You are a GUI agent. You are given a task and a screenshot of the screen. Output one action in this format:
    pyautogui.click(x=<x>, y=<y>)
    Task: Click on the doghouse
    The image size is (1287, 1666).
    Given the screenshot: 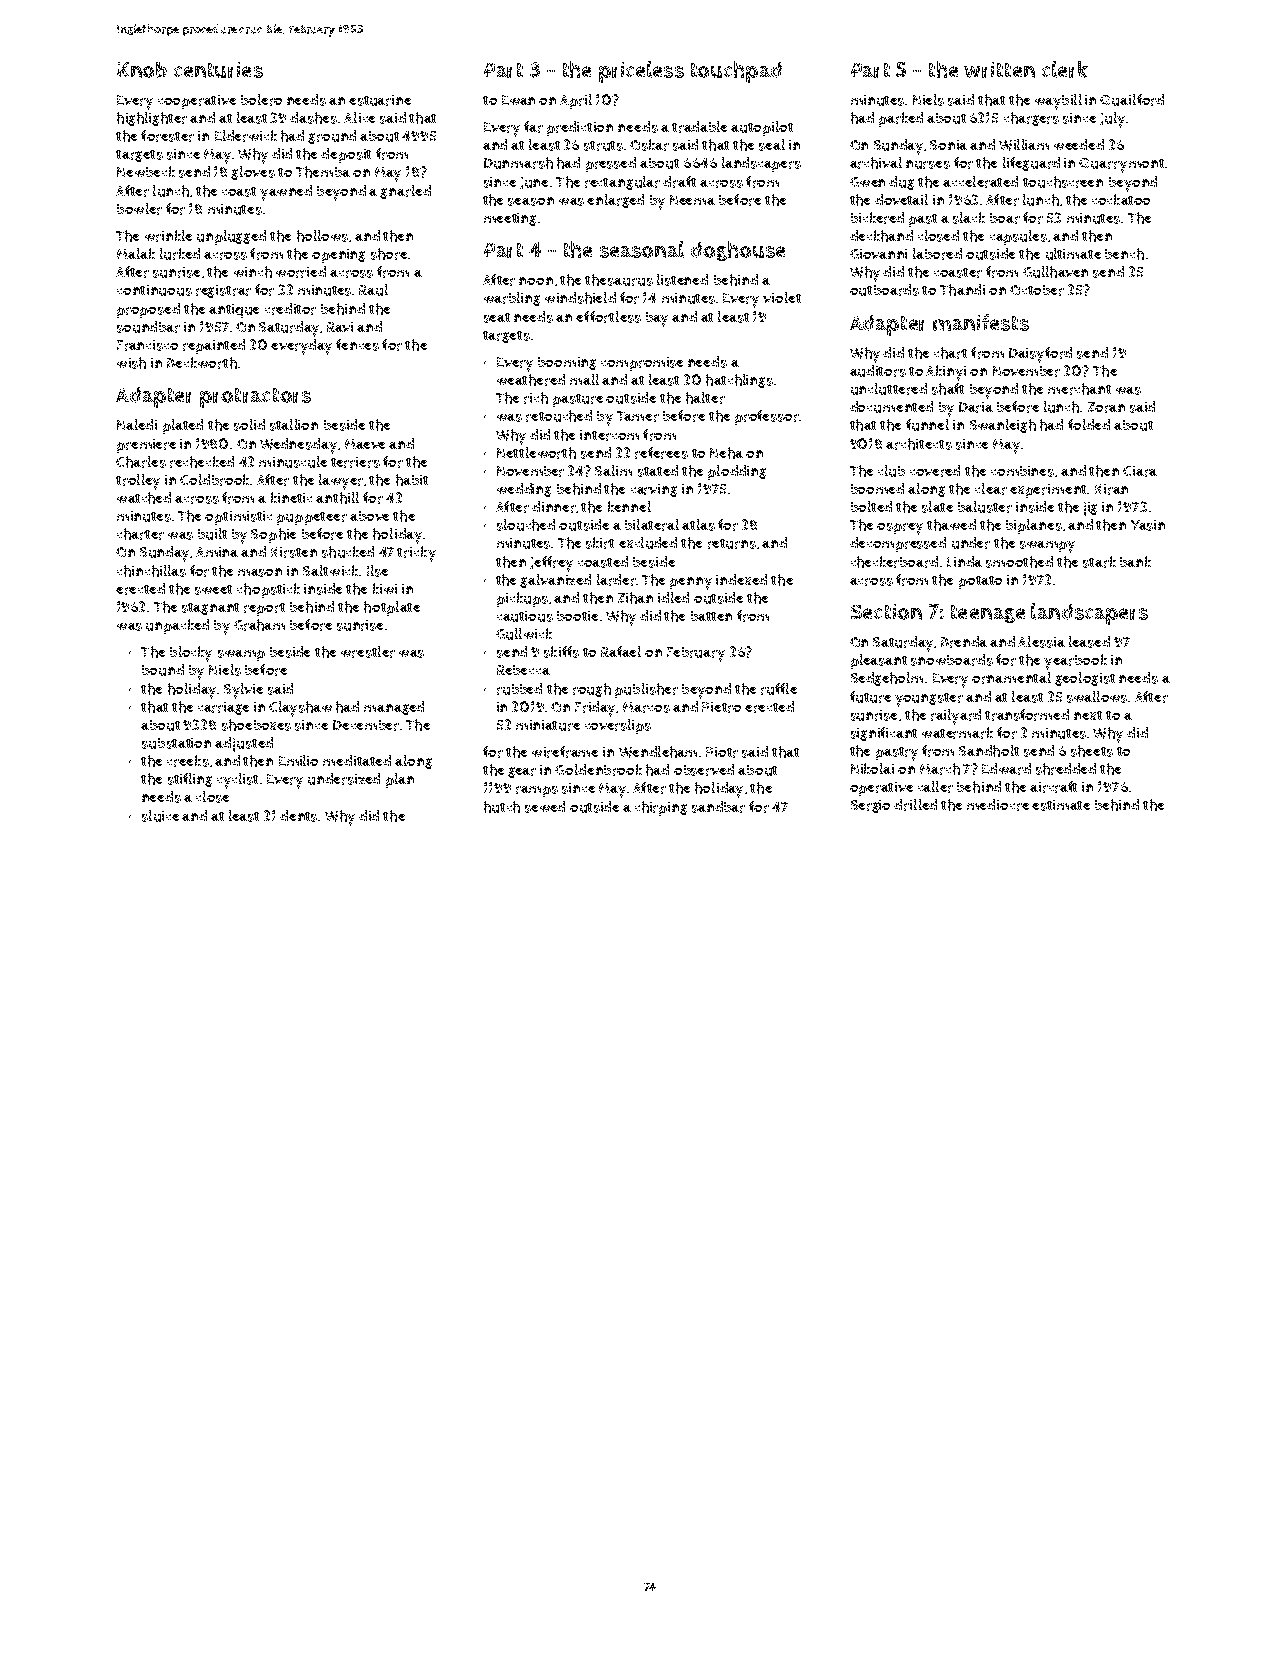 What is the action you would take?
    pyautogui.click(x=738, y=251)
